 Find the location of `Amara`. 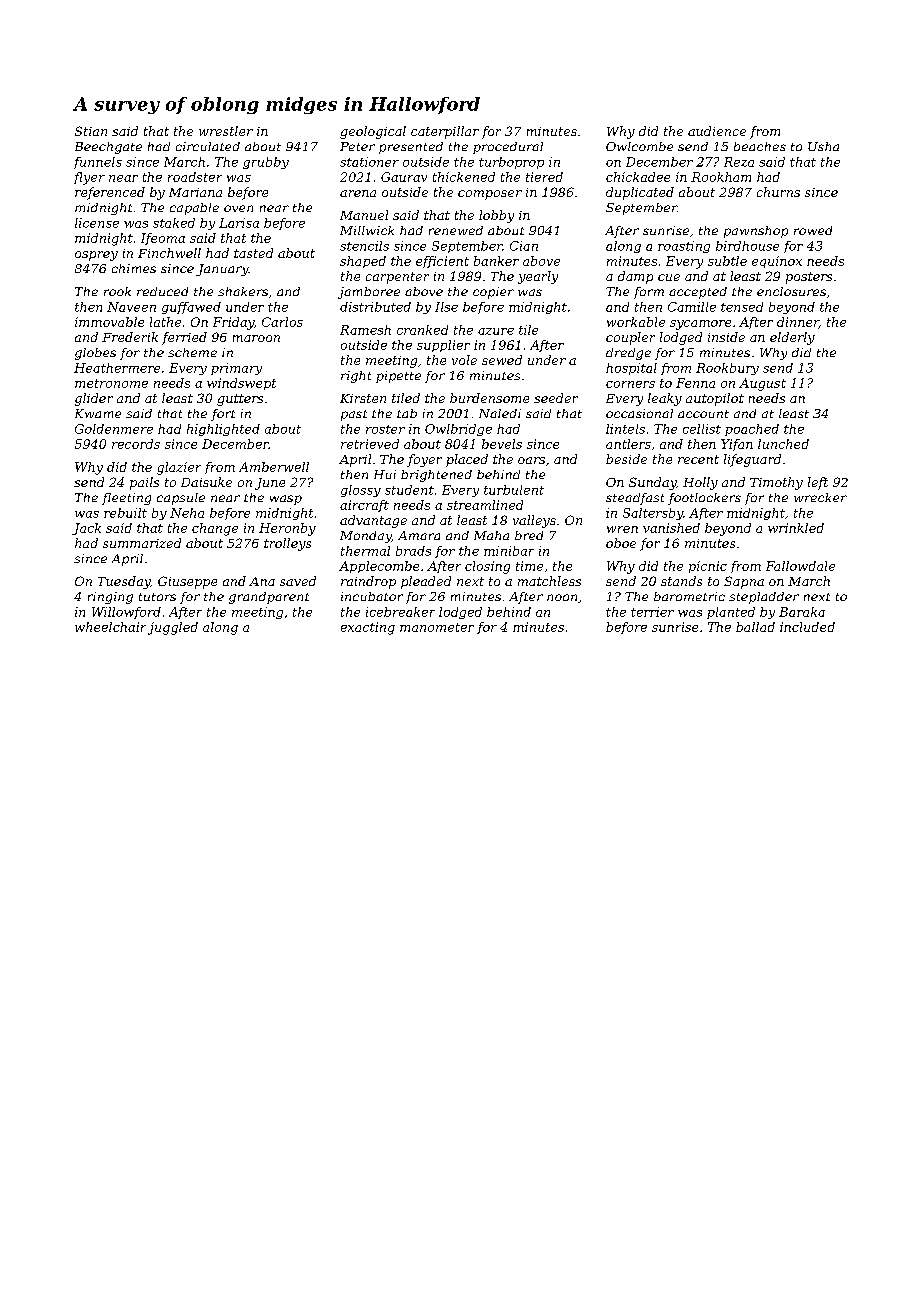

Amara is located at coordinates (419, 535).
